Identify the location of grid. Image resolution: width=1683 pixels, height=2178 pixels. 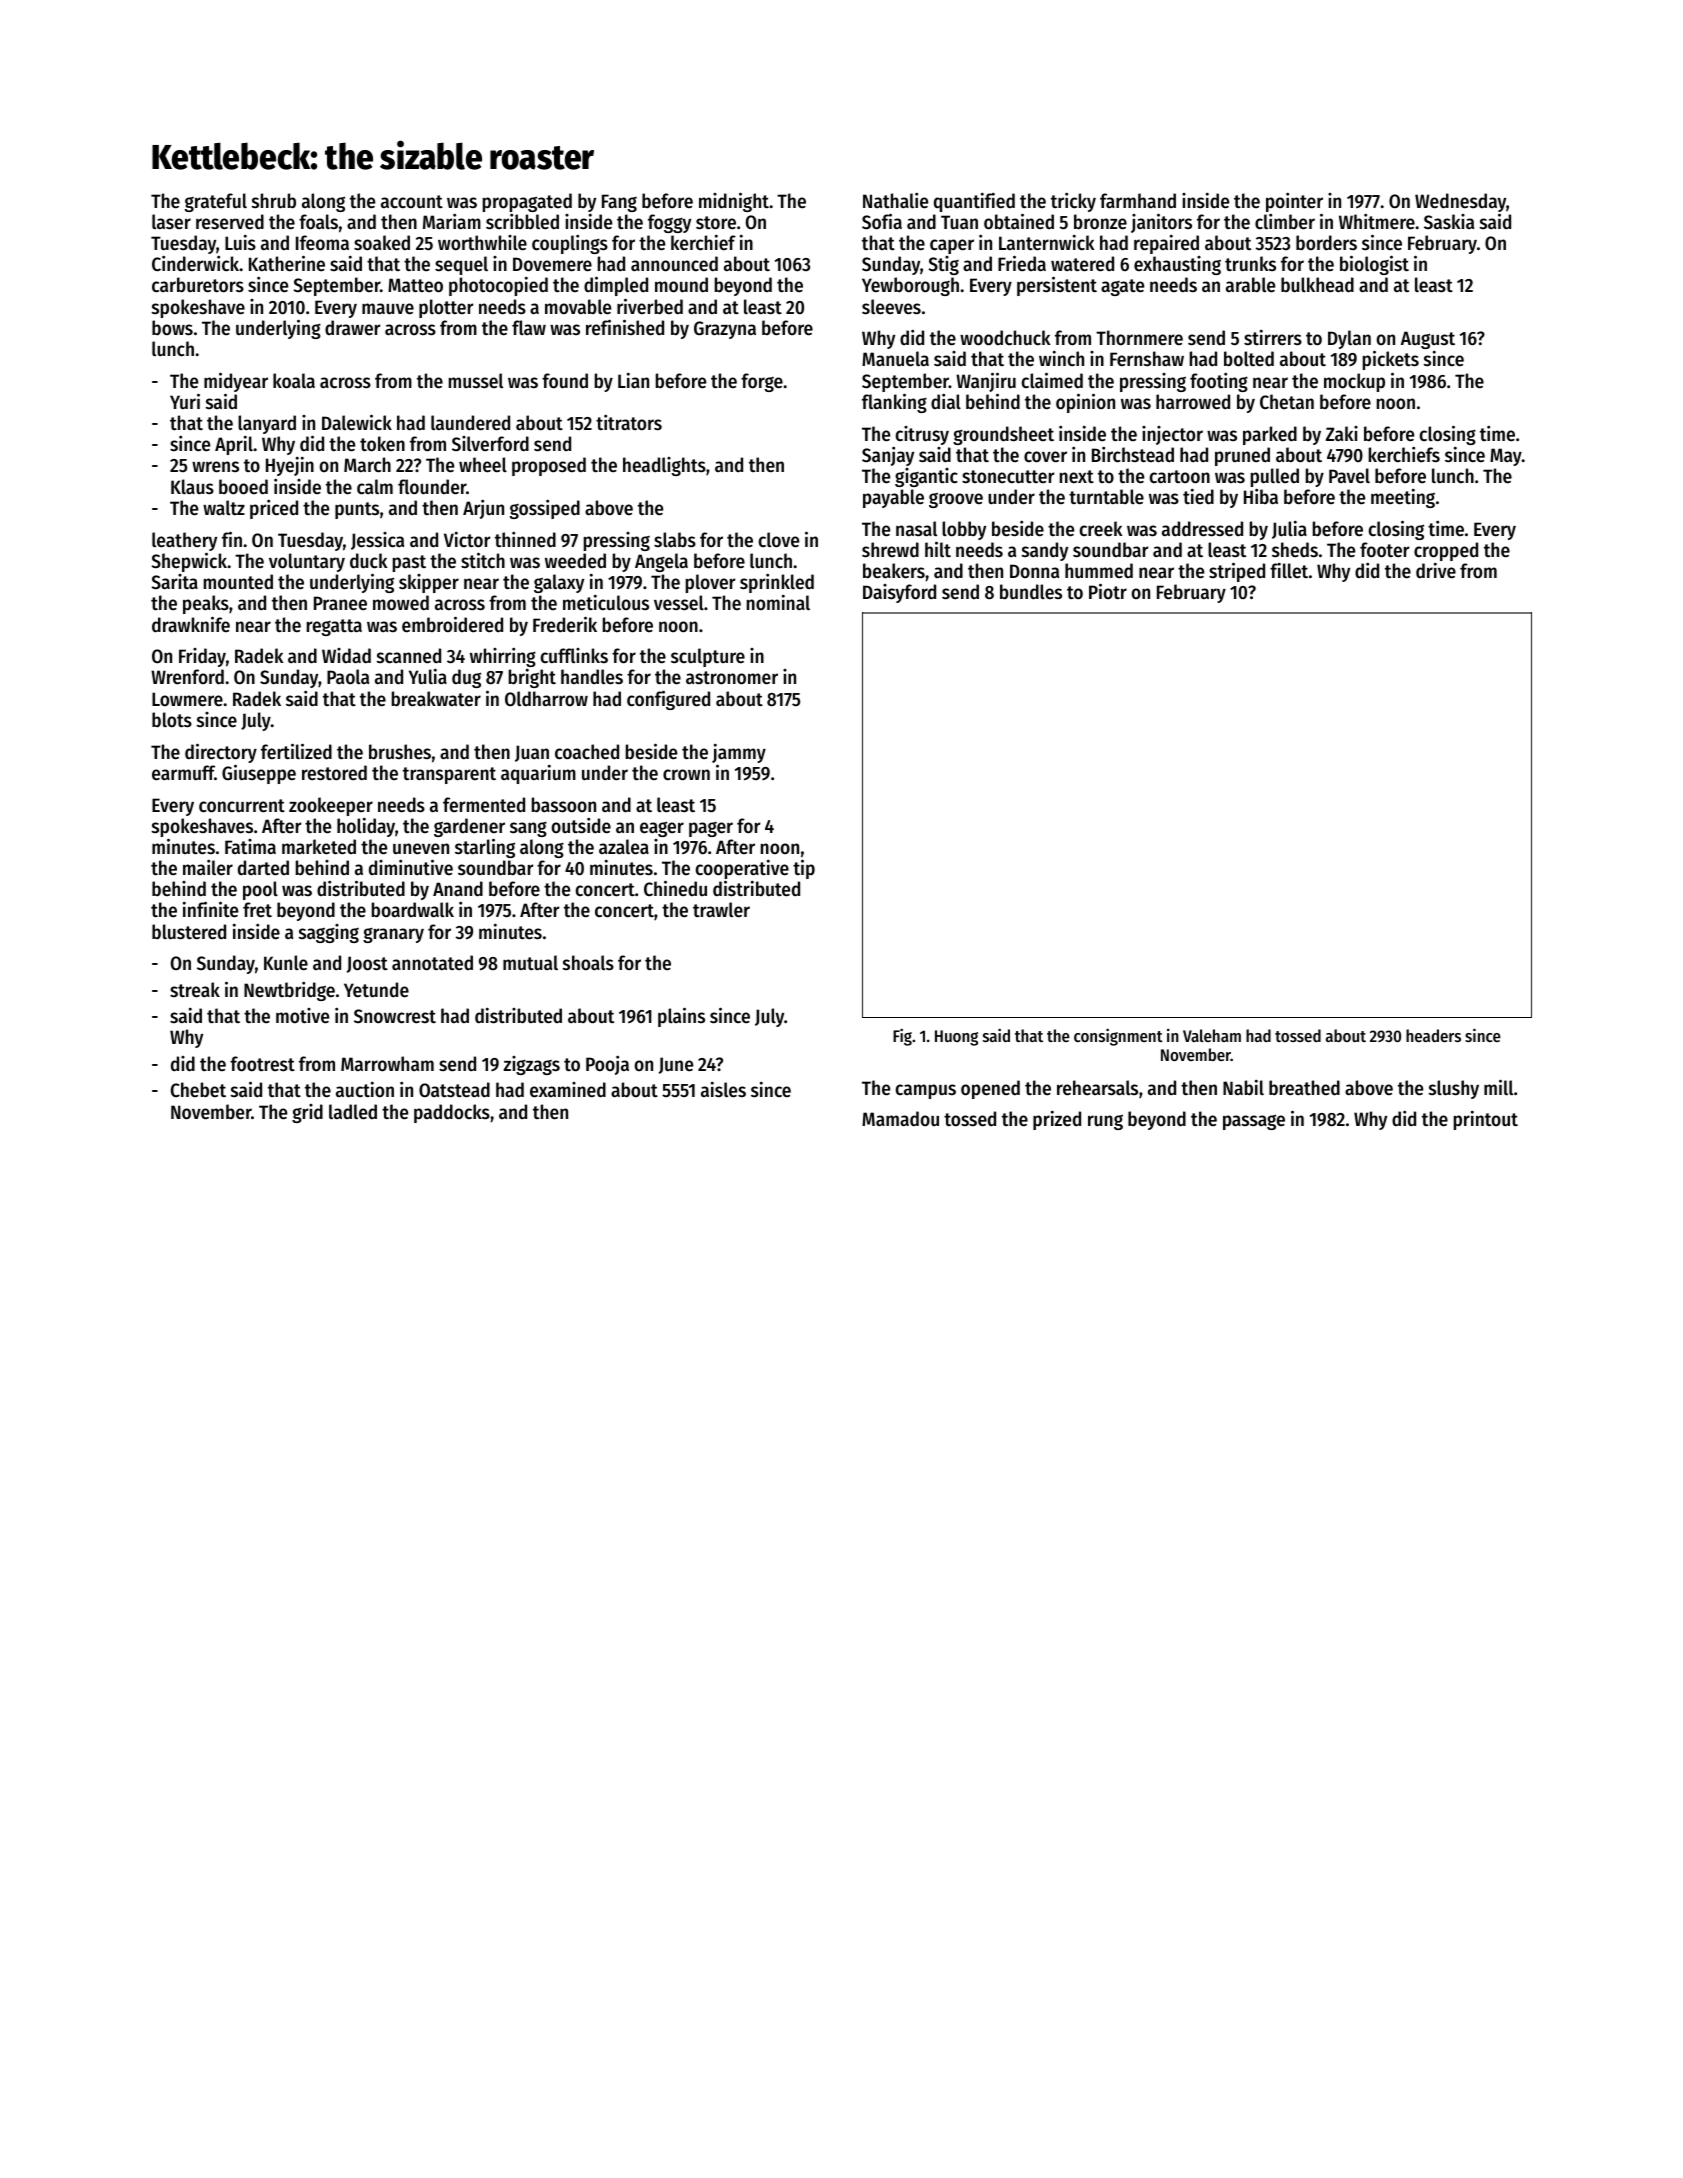
(307, 1113).
